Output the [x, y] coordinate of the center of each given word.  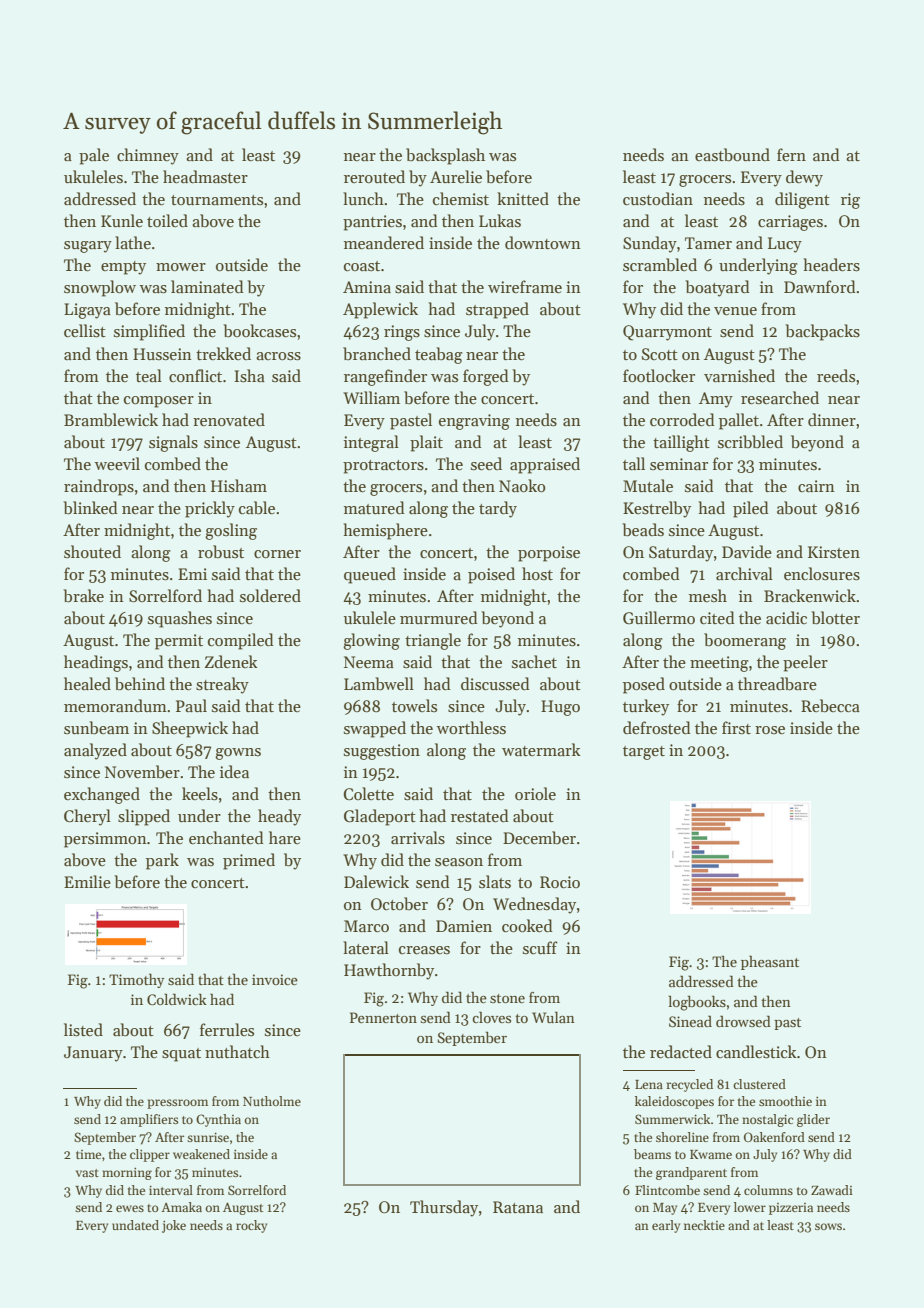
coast [362, 266]
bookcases [259, 331]
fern [791, 154]
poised [491, 575]
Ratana [518, 1207]
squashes [180, 619]
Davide [747, 551]
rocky [251, 1226]
